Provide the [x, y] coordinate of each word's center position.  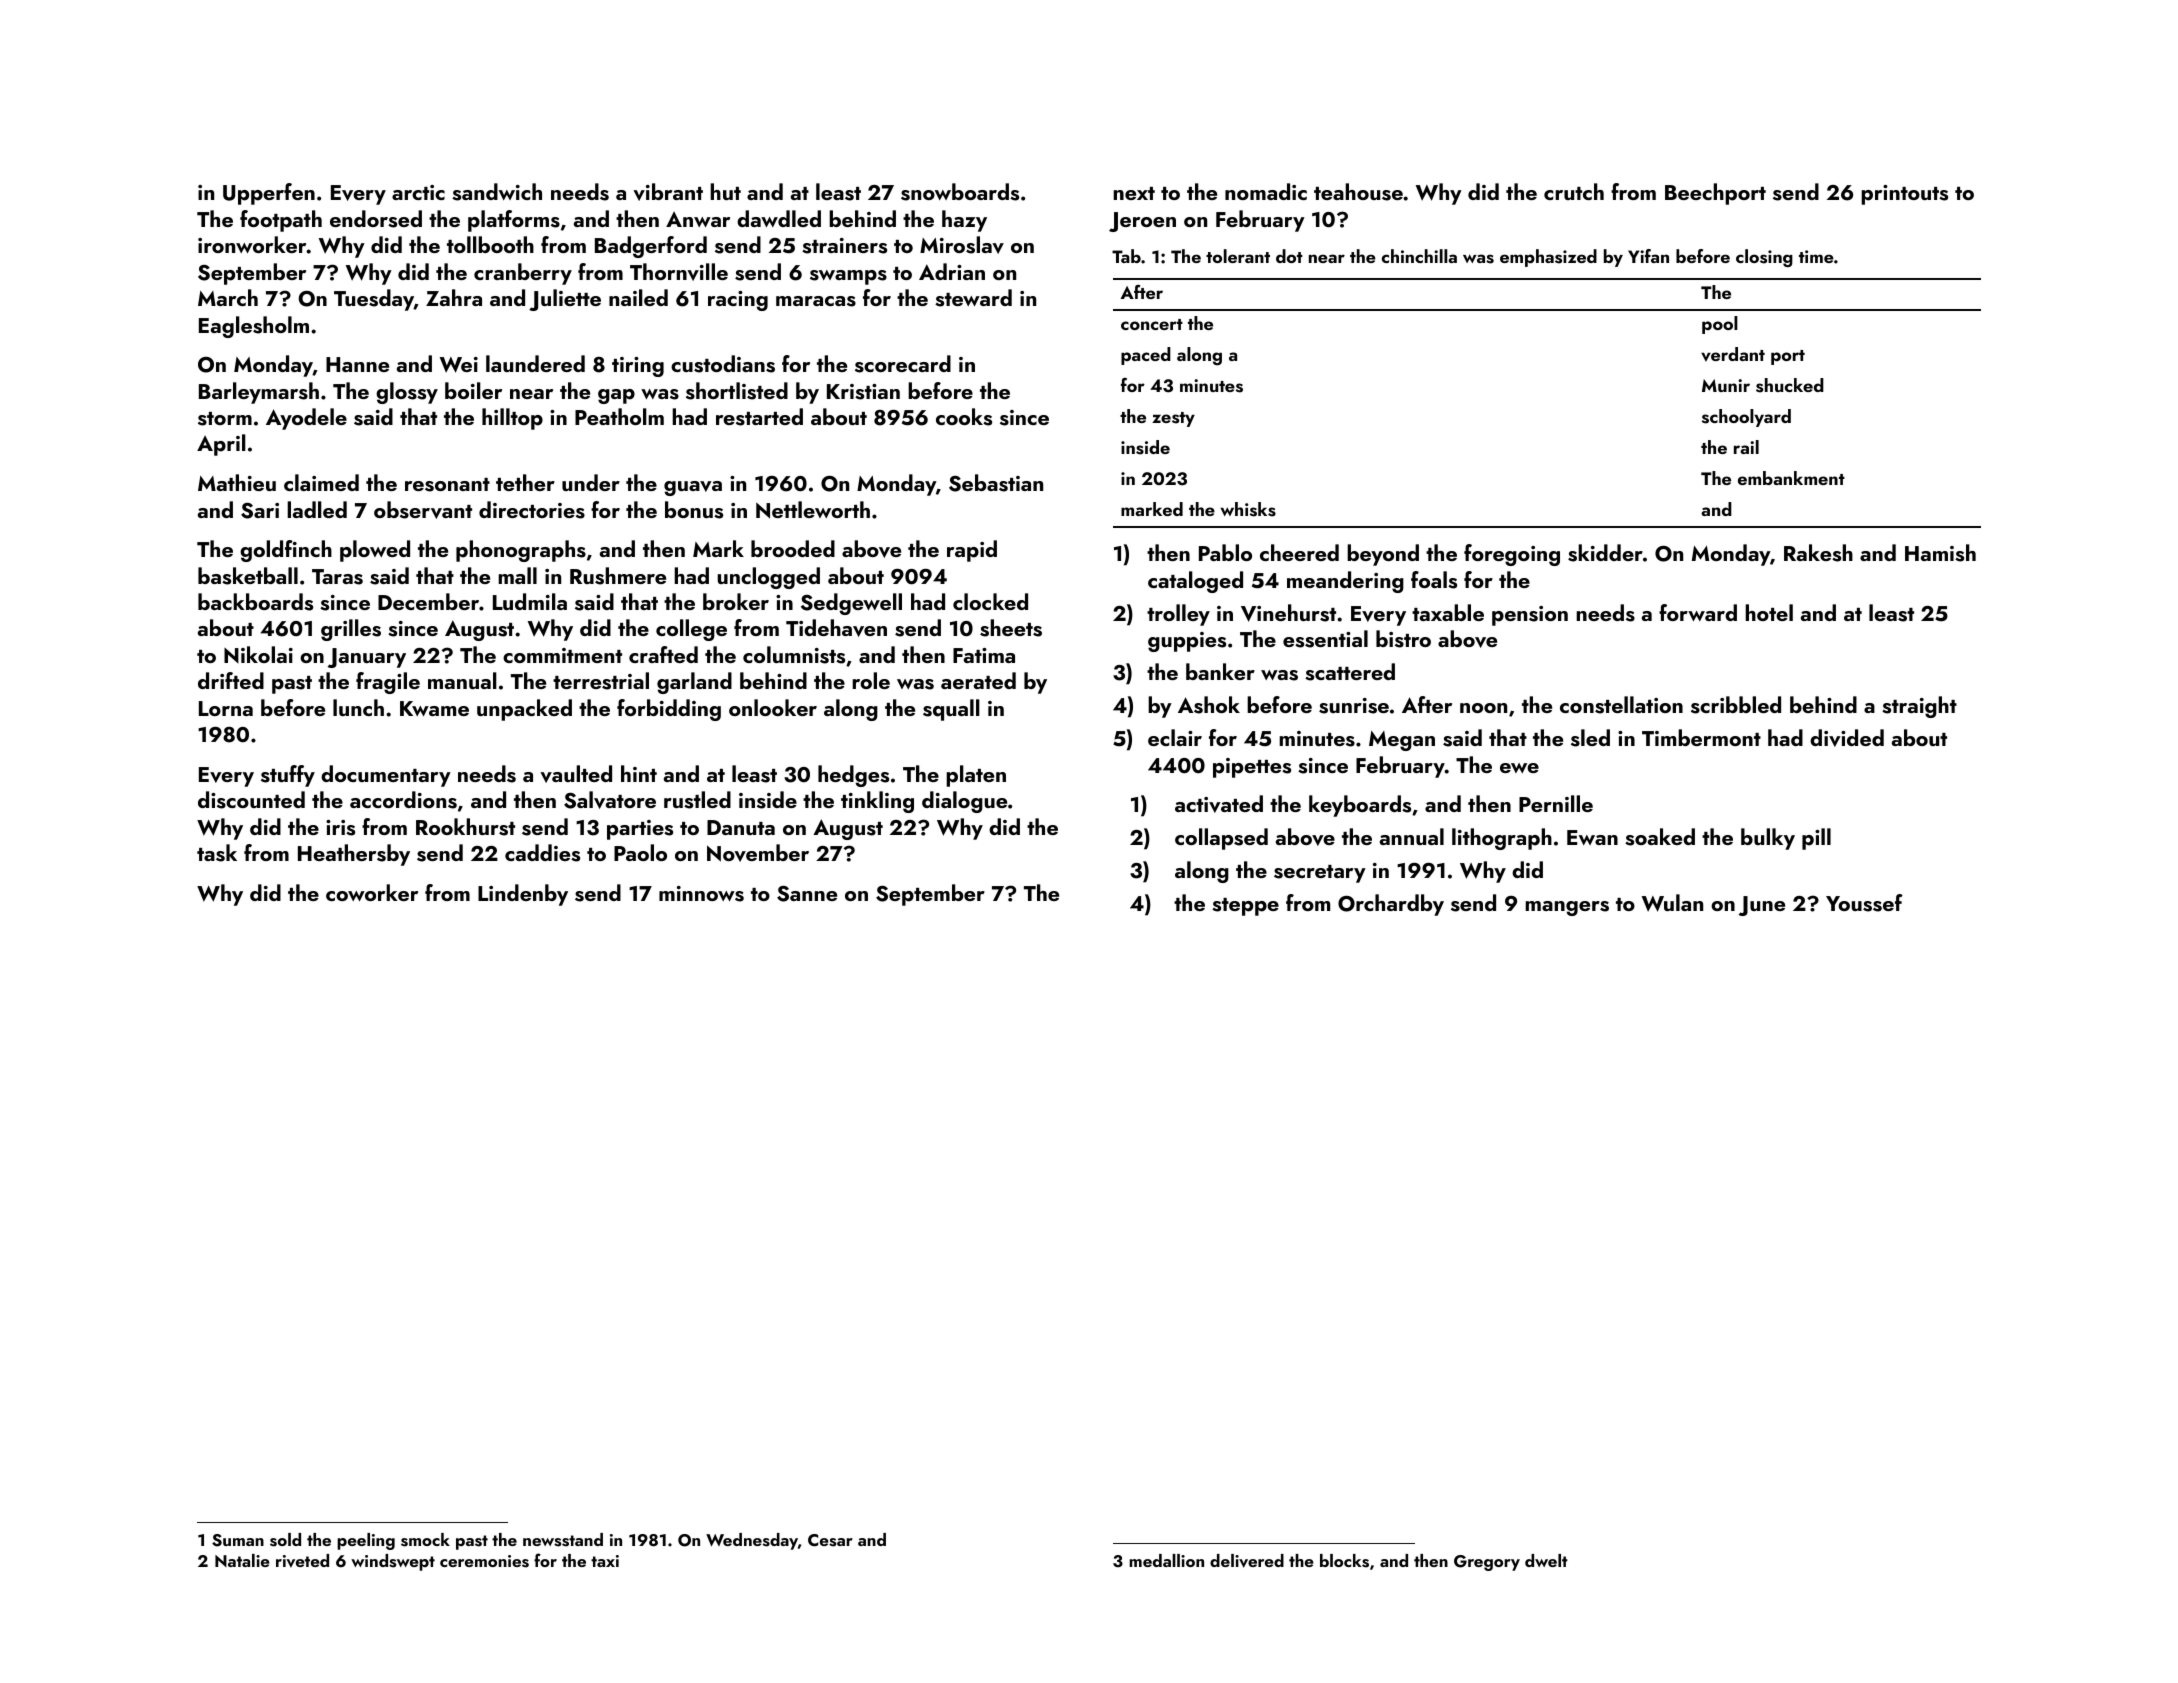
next [1134, 193]
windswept [393, 1562]
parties [640, 830]
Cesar [830, 1540]
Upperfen [269, 194]
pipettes [1252, 768]
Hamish [1940, 553]
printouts [1904, 195]
